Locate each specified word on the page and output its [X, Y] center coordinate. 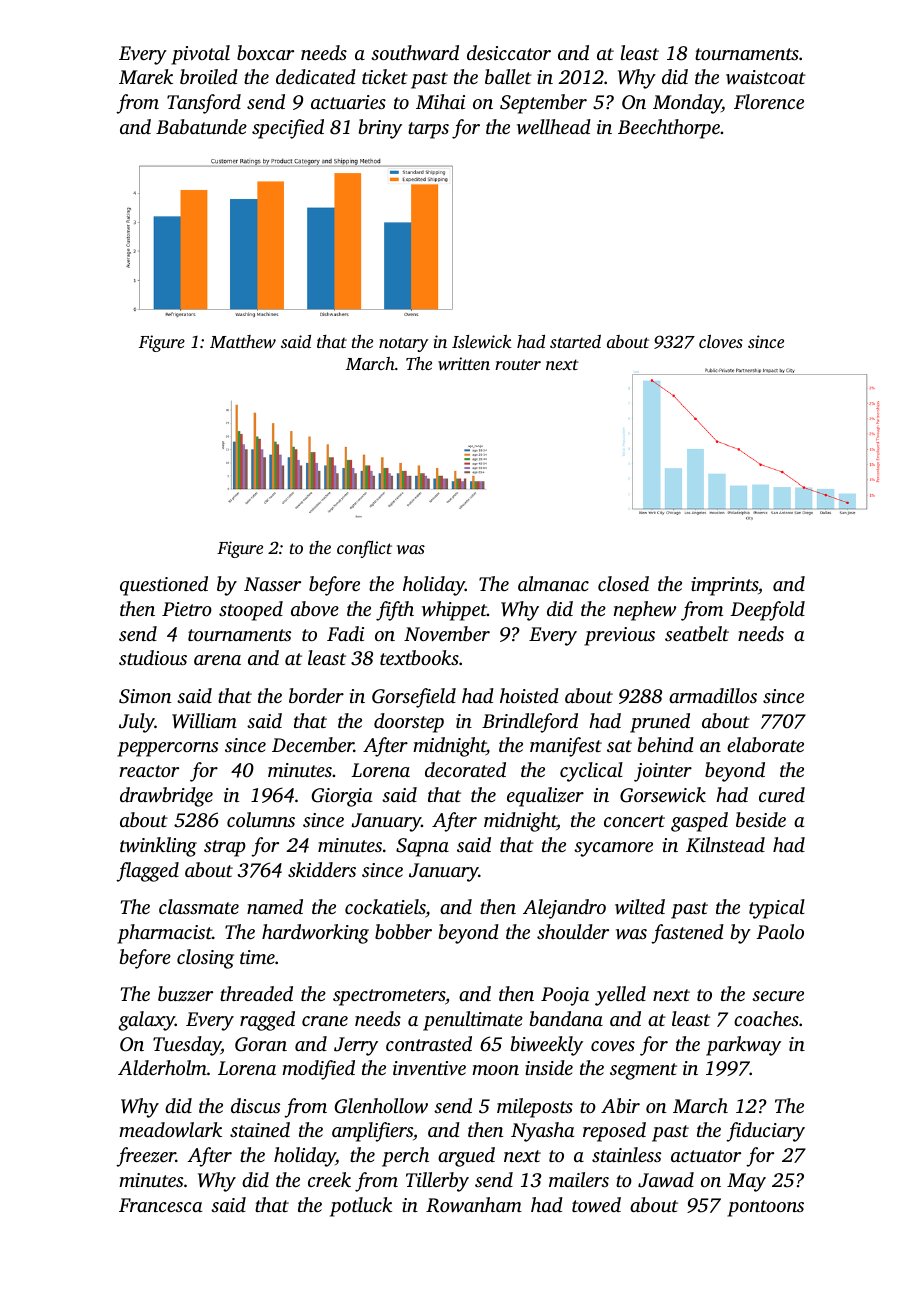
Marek [146, 76]
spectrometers [389, 997]
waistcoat [766, 77]
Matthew [243, 341]
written [464, 363]
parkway [743, 1046]
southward [415, 52]
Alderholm [162, 1067]
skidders [322, 869]
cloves [721, 341]
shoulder [573, 931]
